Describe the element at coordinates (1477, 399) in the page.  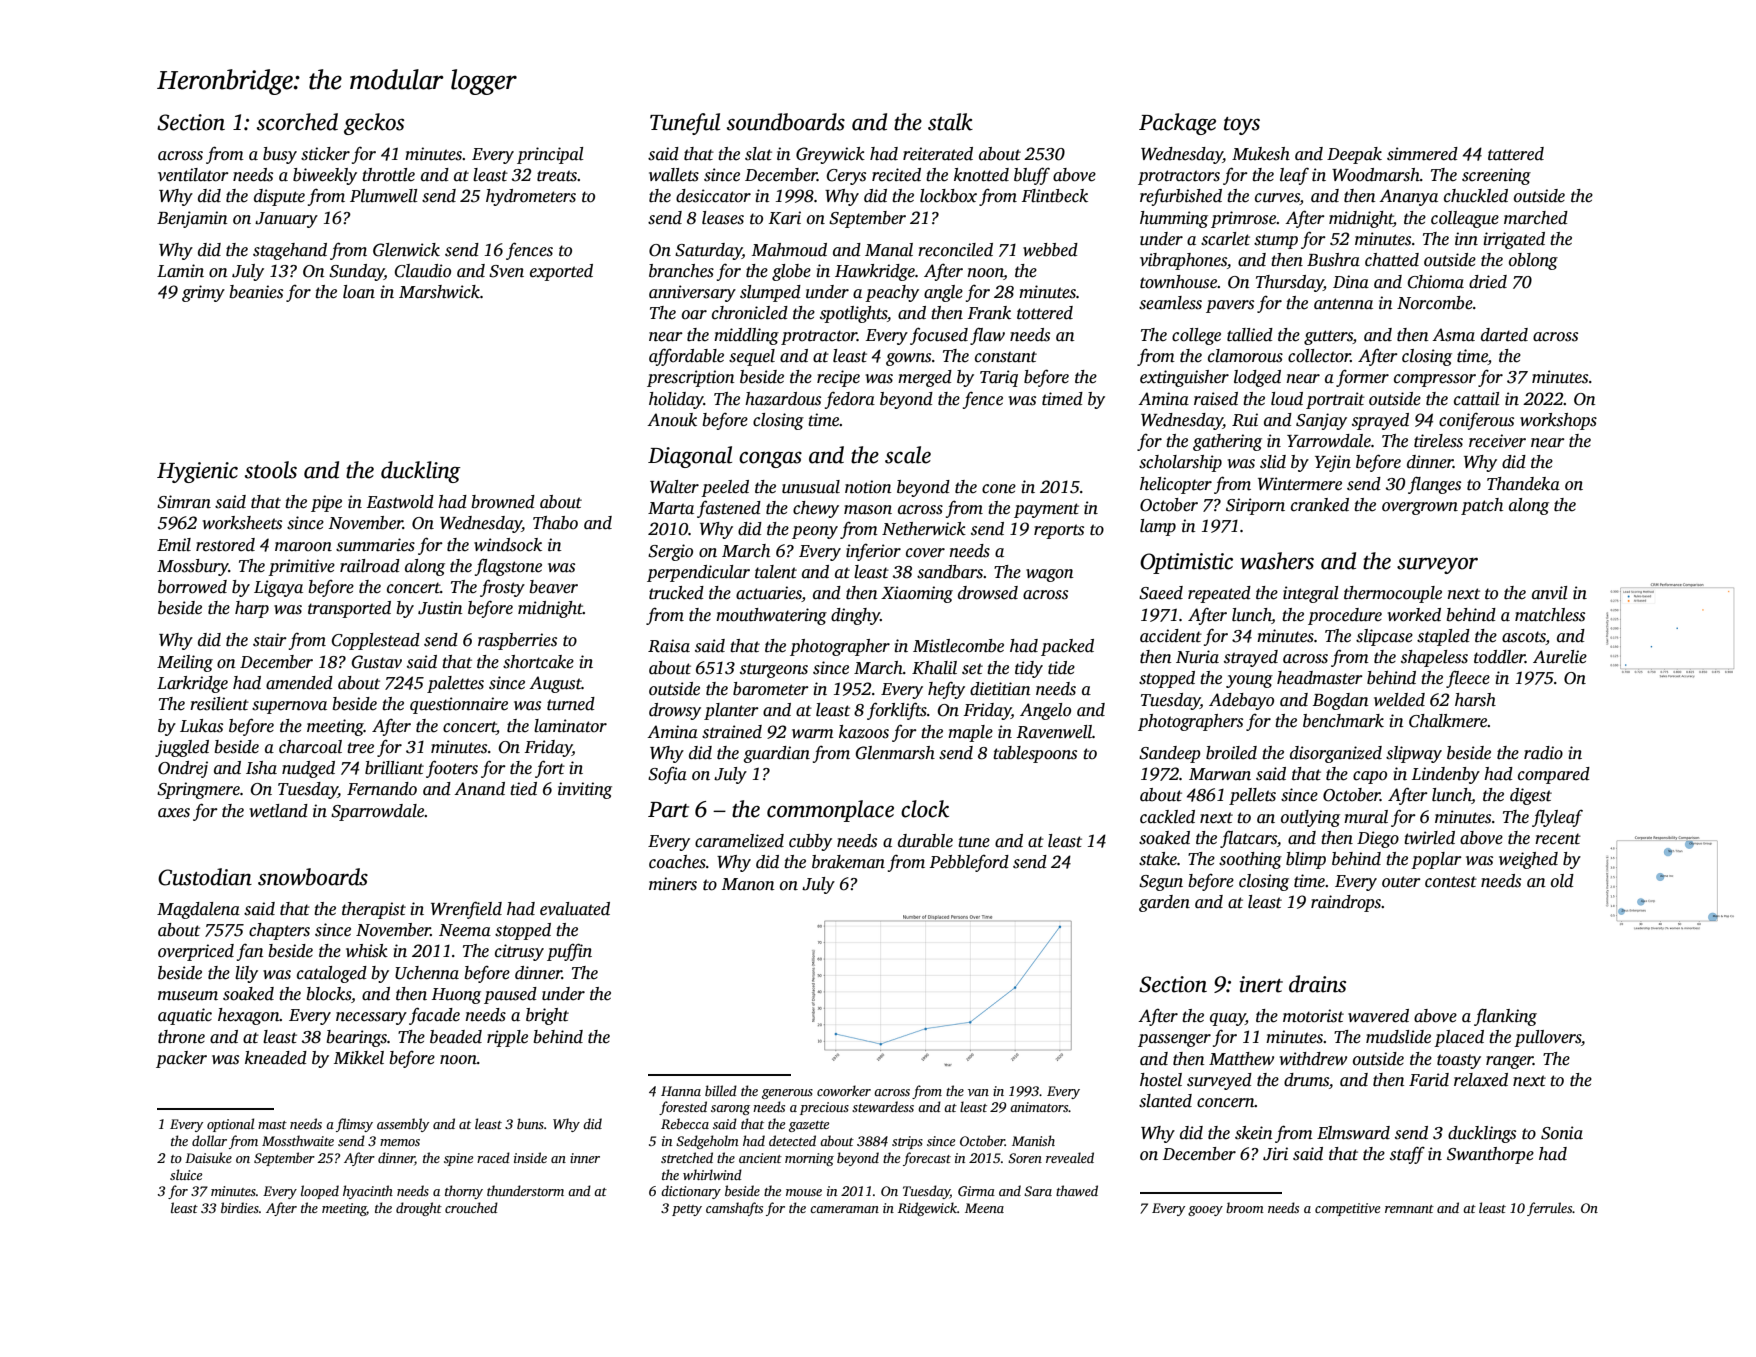
I see `cattail` at that location.
